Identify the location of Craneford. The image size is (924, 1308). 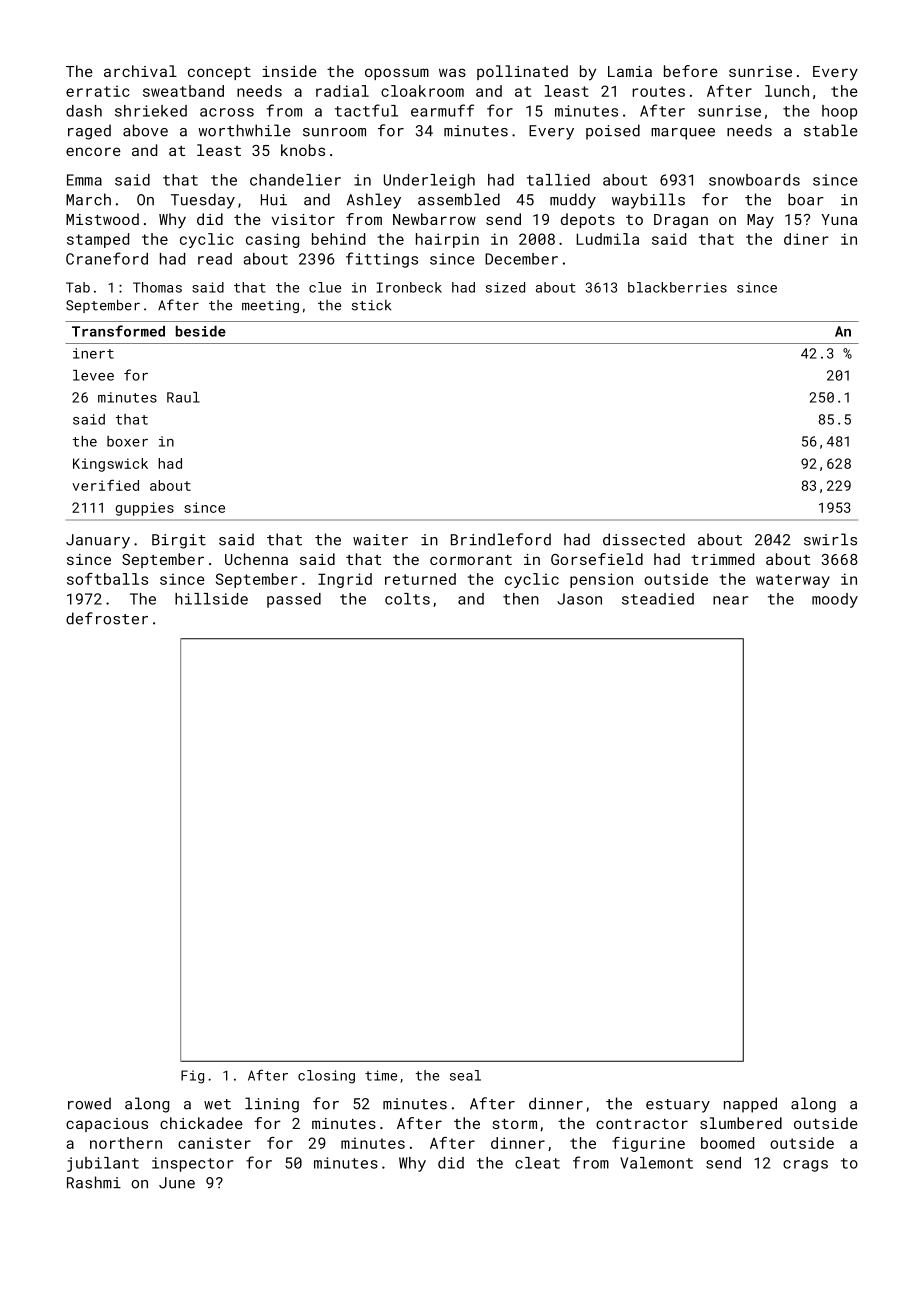
(107, 258).
